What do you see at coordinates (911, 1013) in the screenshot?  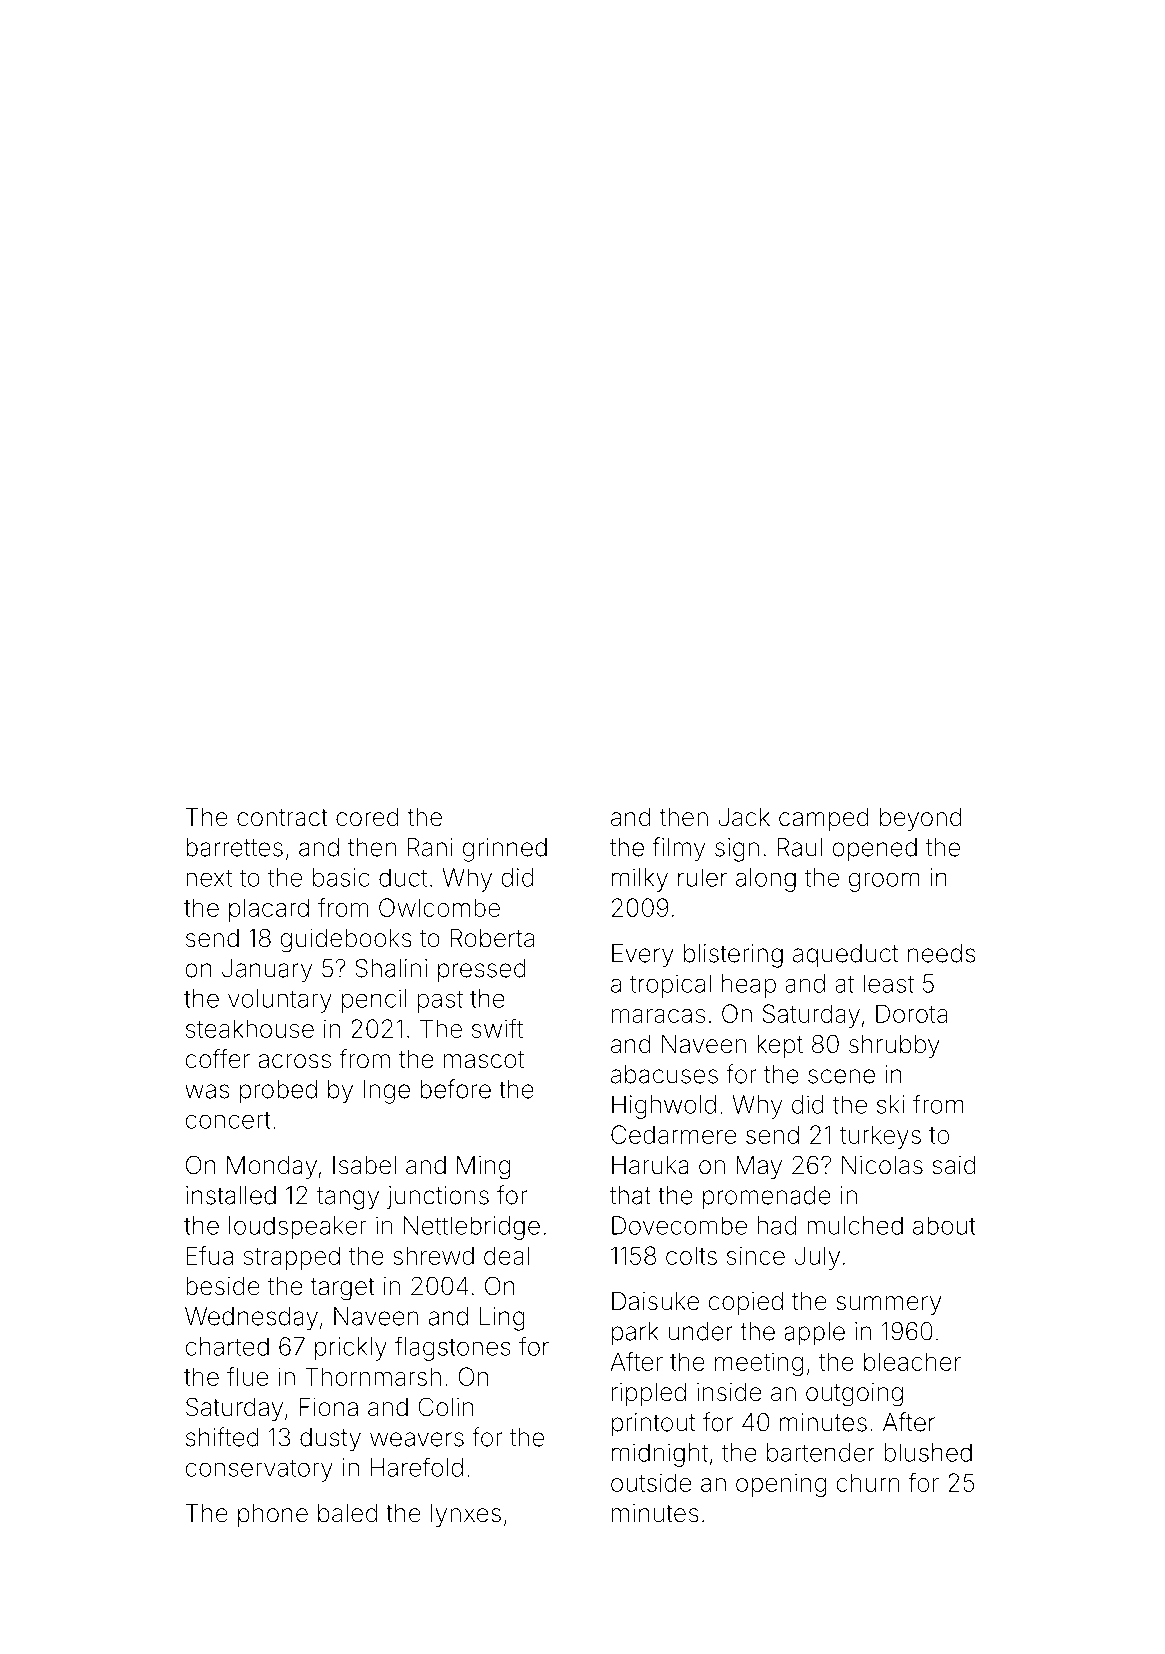 I see `Dorota` at bounding box center [911, 1013].
